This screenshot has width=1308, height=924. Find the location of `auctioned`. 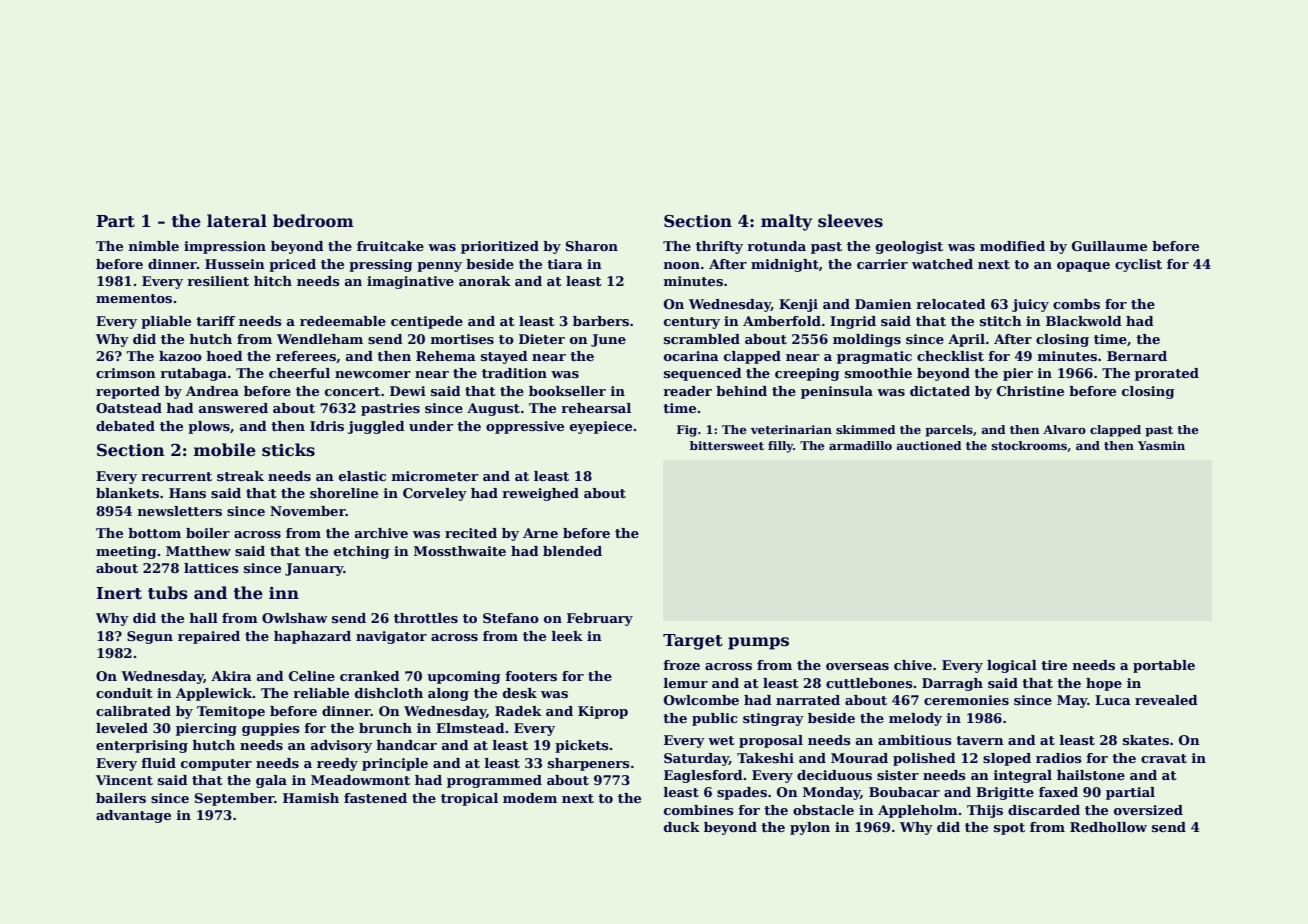

auctioned is located at coordinates (929, 445).
